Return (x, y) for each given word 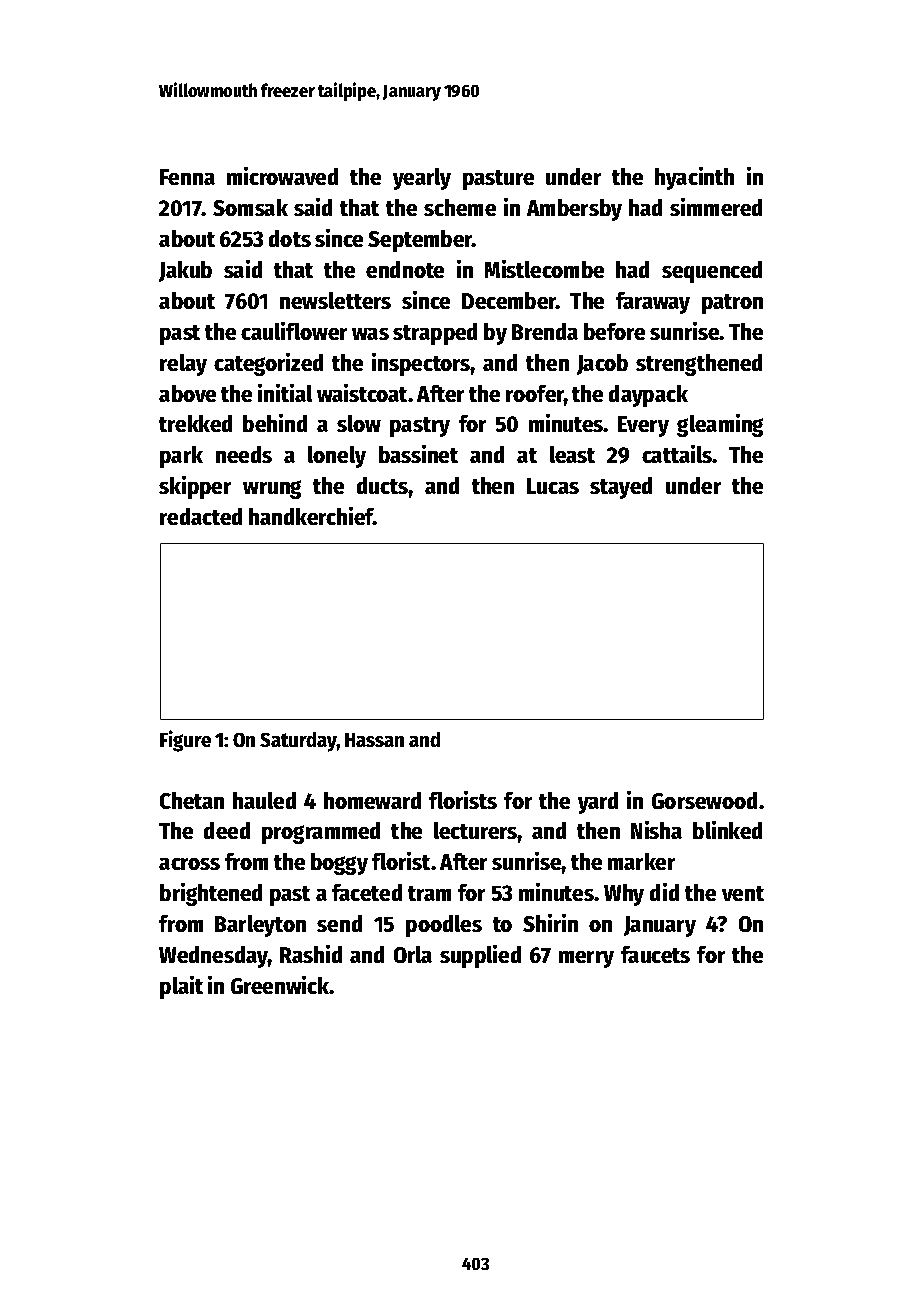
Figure (185, 741)
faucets (655, 954)
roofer (535, 393)
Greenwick (280, 985)
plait (181, 987)
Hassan (374, 740)
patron (732, 304)
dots (290, 238)
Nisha (656, 830)
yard (598, 803)
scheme (460, 207)
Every (643, 426)
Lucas (553, 486)
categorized (268, 364)
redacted (201, 516)
